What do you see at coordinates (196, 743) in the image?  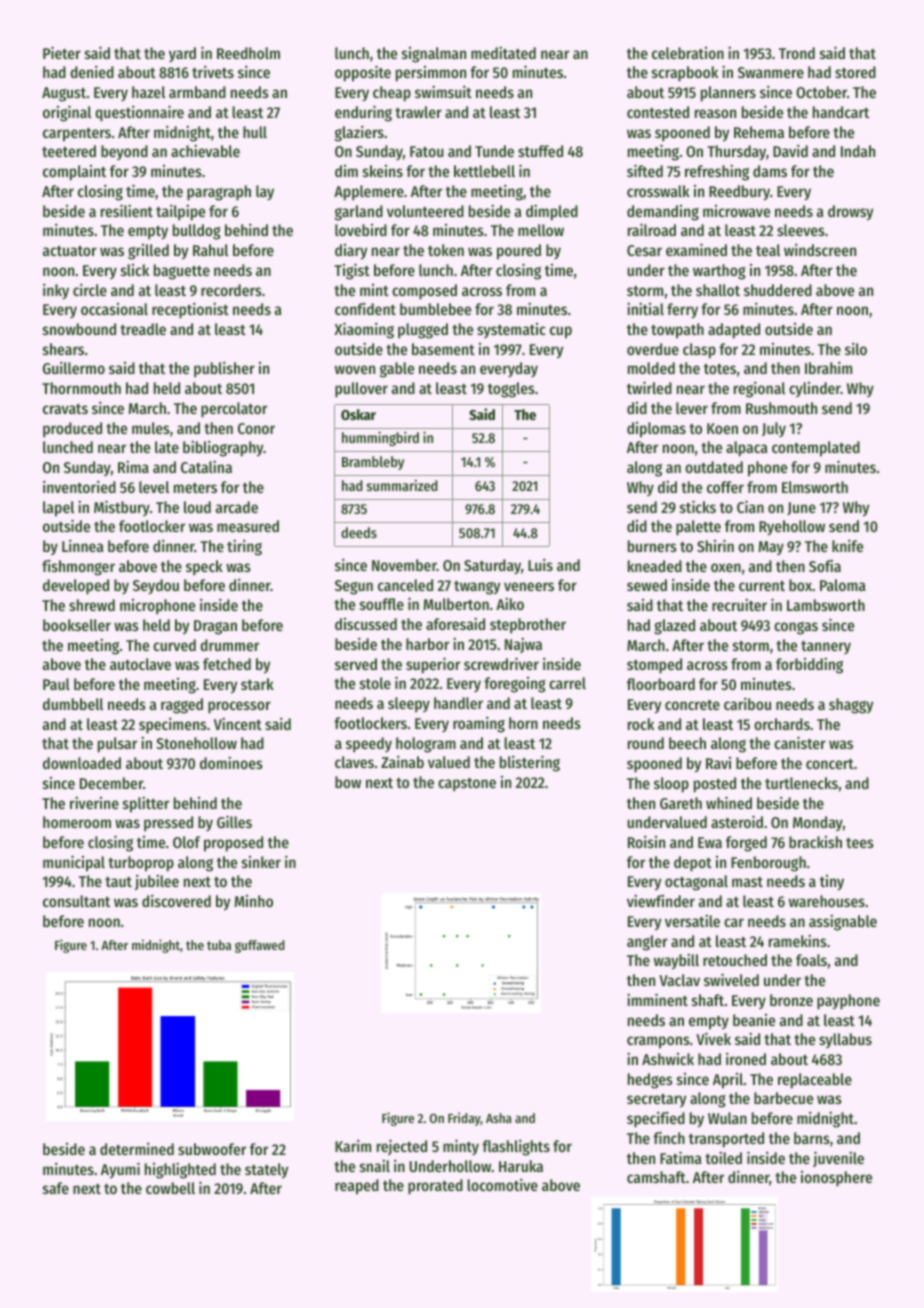 I see `Stonehollow` at bounding box center [196, 743].
